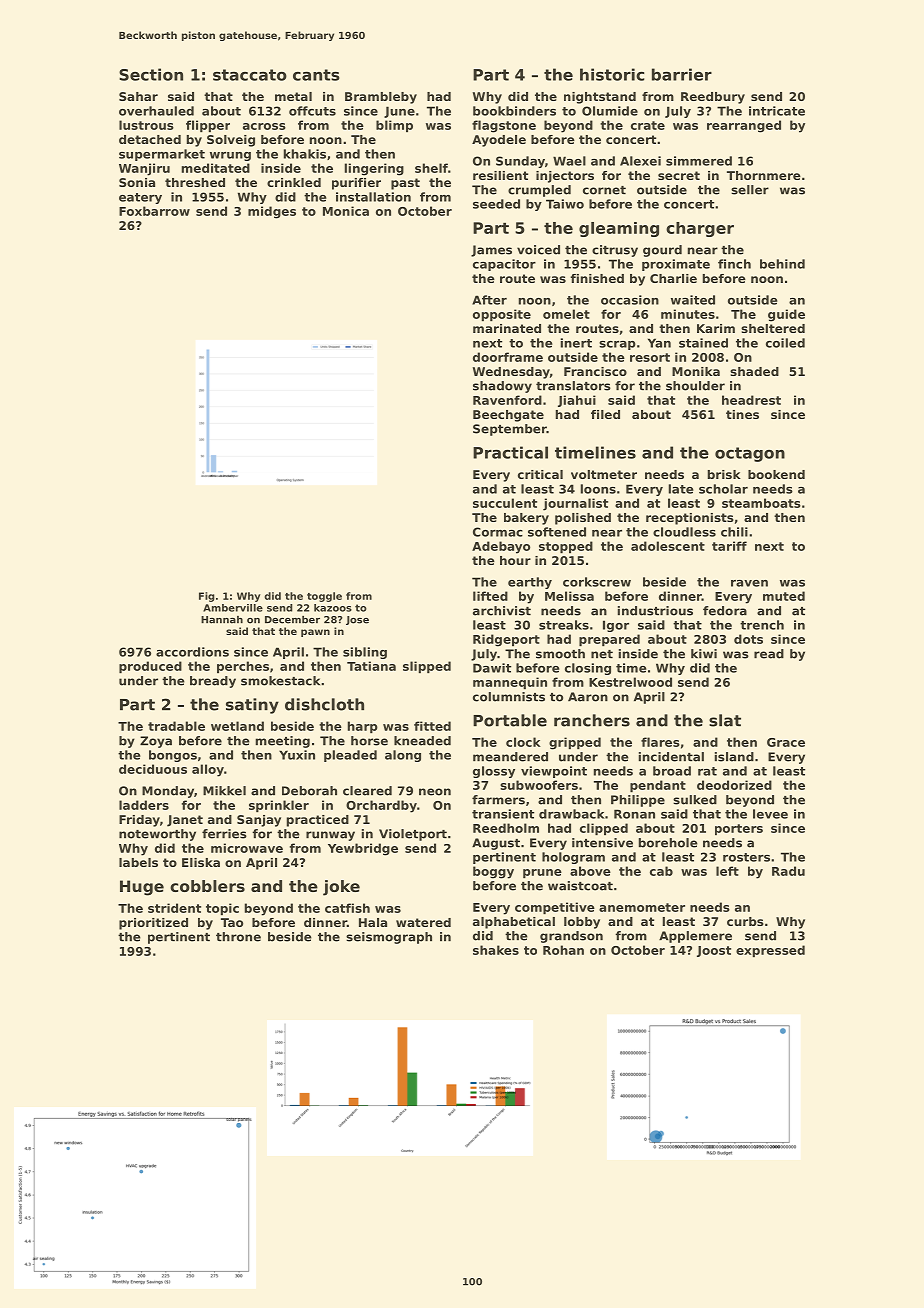 The width and height of the screenshot is (924, 1308). Describe the element at coordinates (150, 139) in the screenshot. I see `detached` at that location.
